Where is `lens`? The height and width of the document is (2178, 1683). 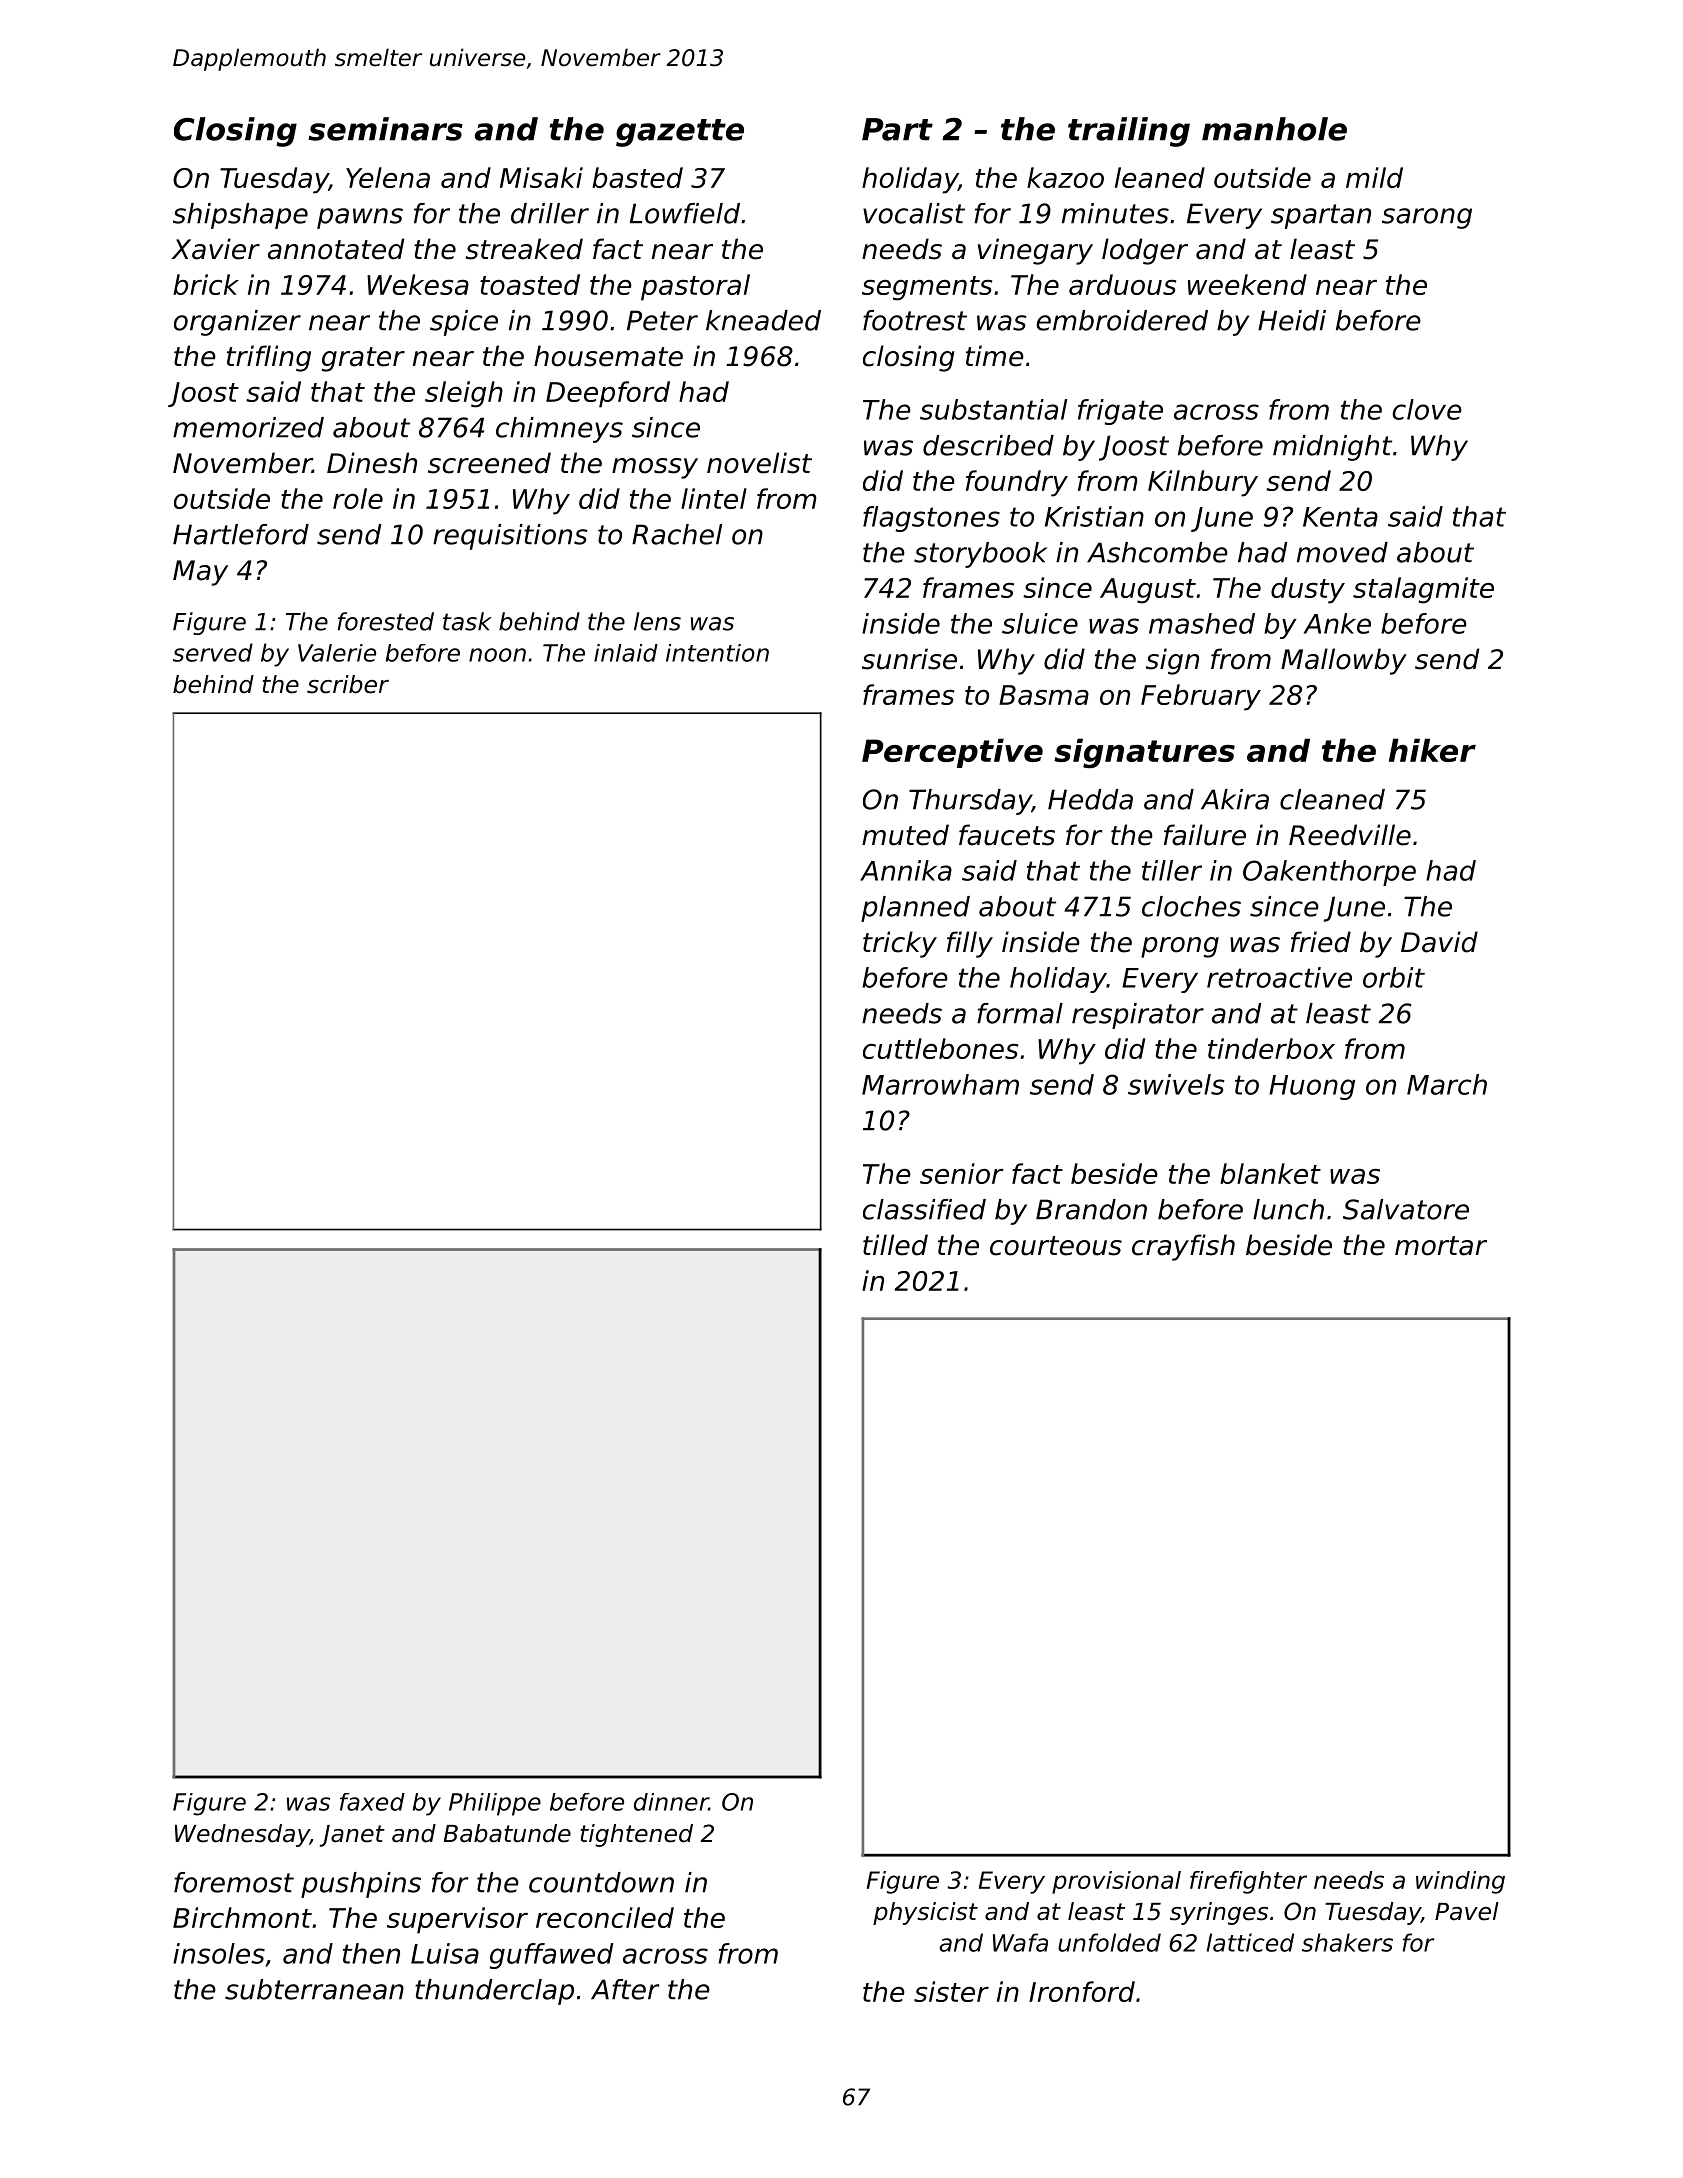 lens is located at coordinates (657, 621).
